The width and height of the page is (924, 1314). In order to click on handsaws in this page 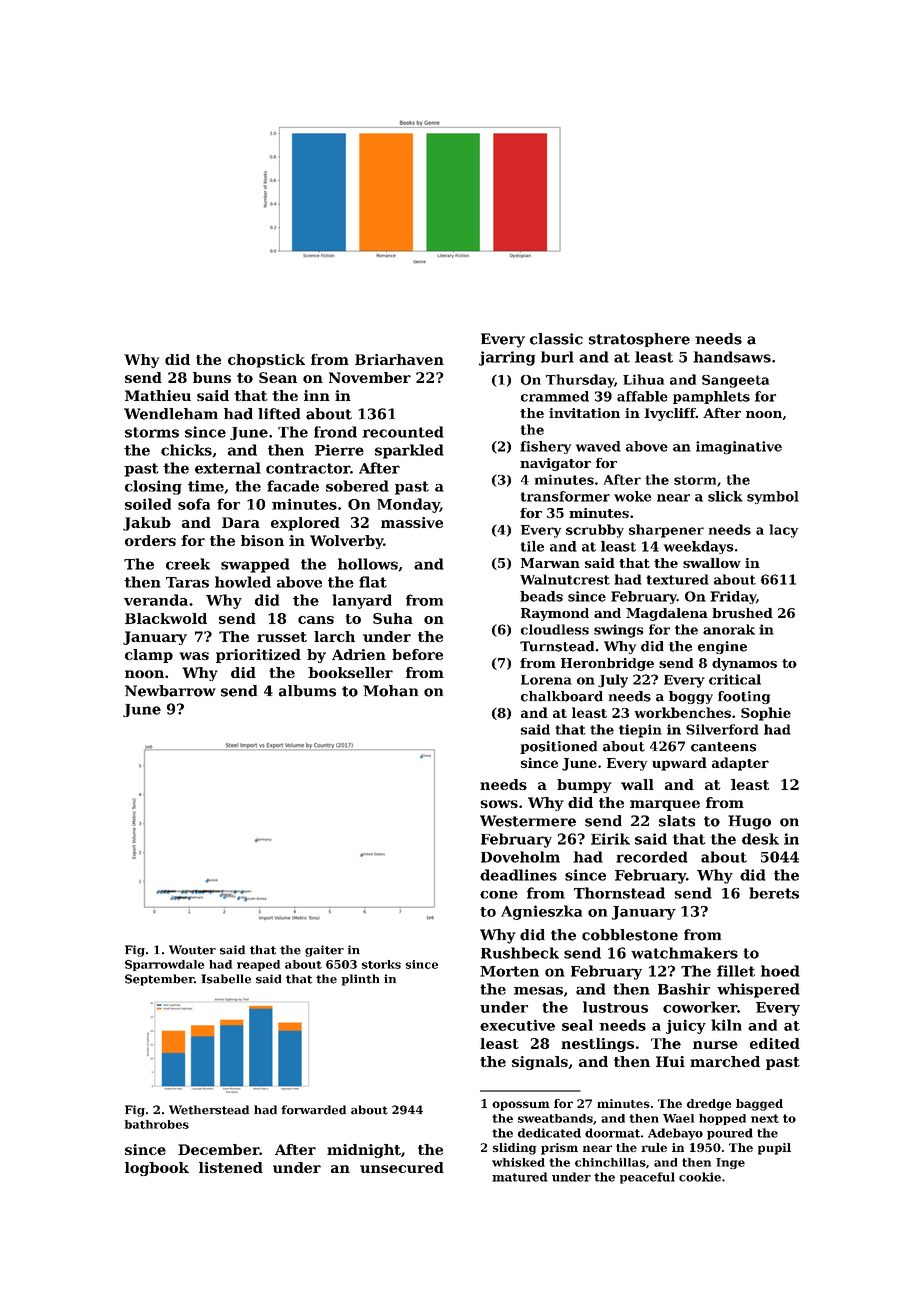, I will do `click(732, 357)`.
